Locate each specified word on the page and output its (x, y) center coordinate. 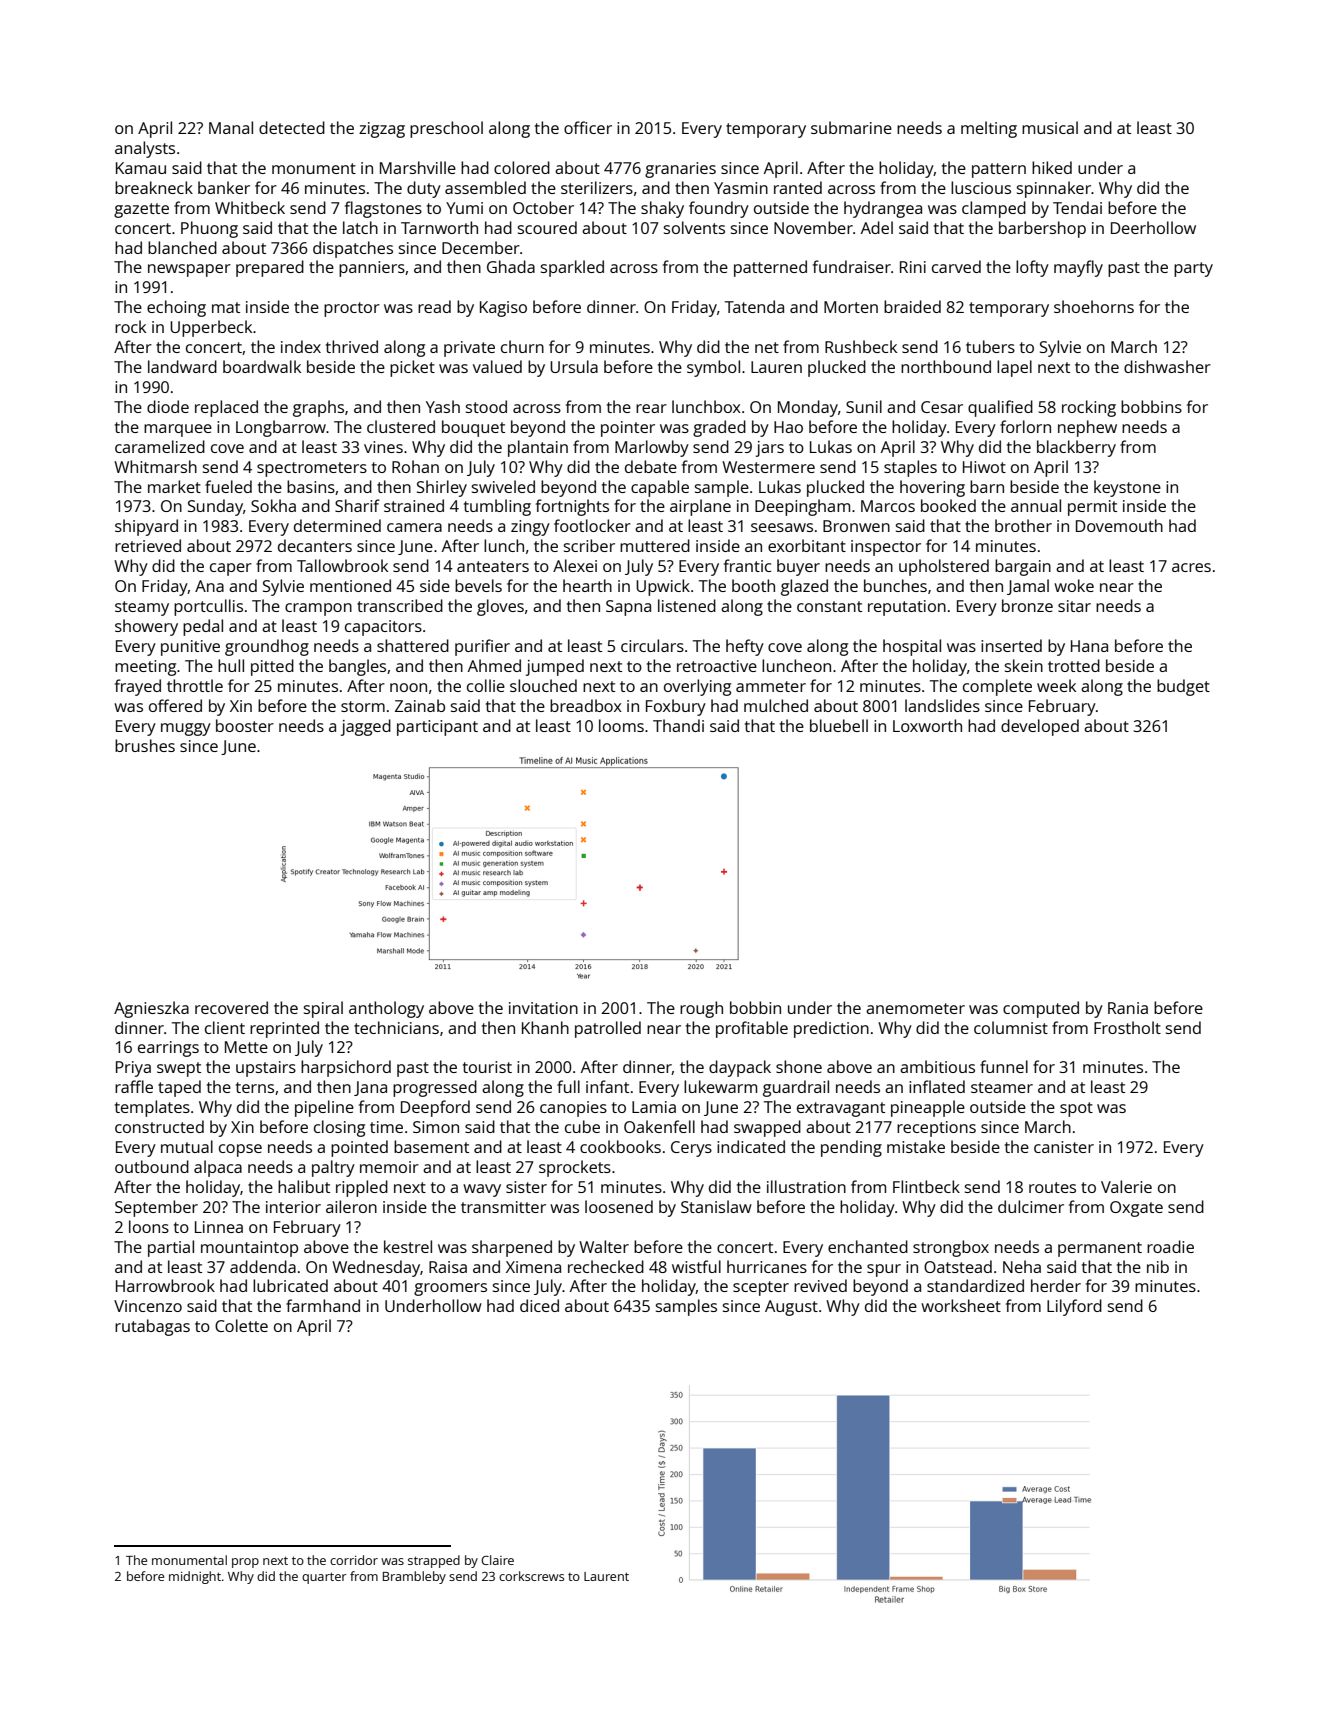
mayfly (1078, 268)
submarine (851, 127)
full (568, 1086)
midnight (195, 1577)
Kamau (141, 168)
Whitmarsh (155, 466)
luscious (981, 187)
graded (719, 428)
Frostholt (1127, 1027)
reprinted (284, 1029)
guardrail (796, 1088)
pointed (359, 1148)
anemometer (915, 1008)
